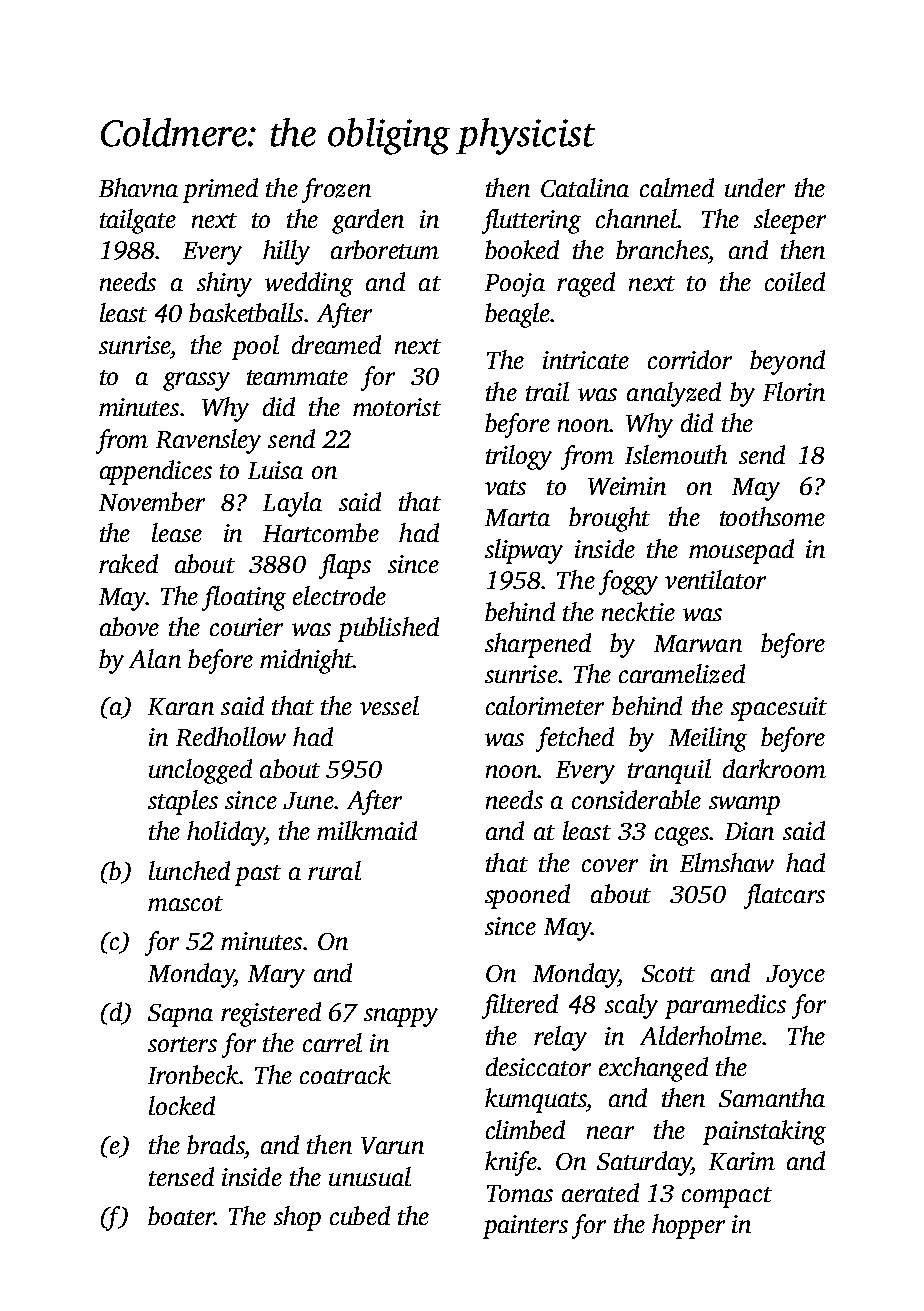  What do you see at coordinates (345, 1074) in the document?
I see `coatrack` at bounding box center [345, 1074].
